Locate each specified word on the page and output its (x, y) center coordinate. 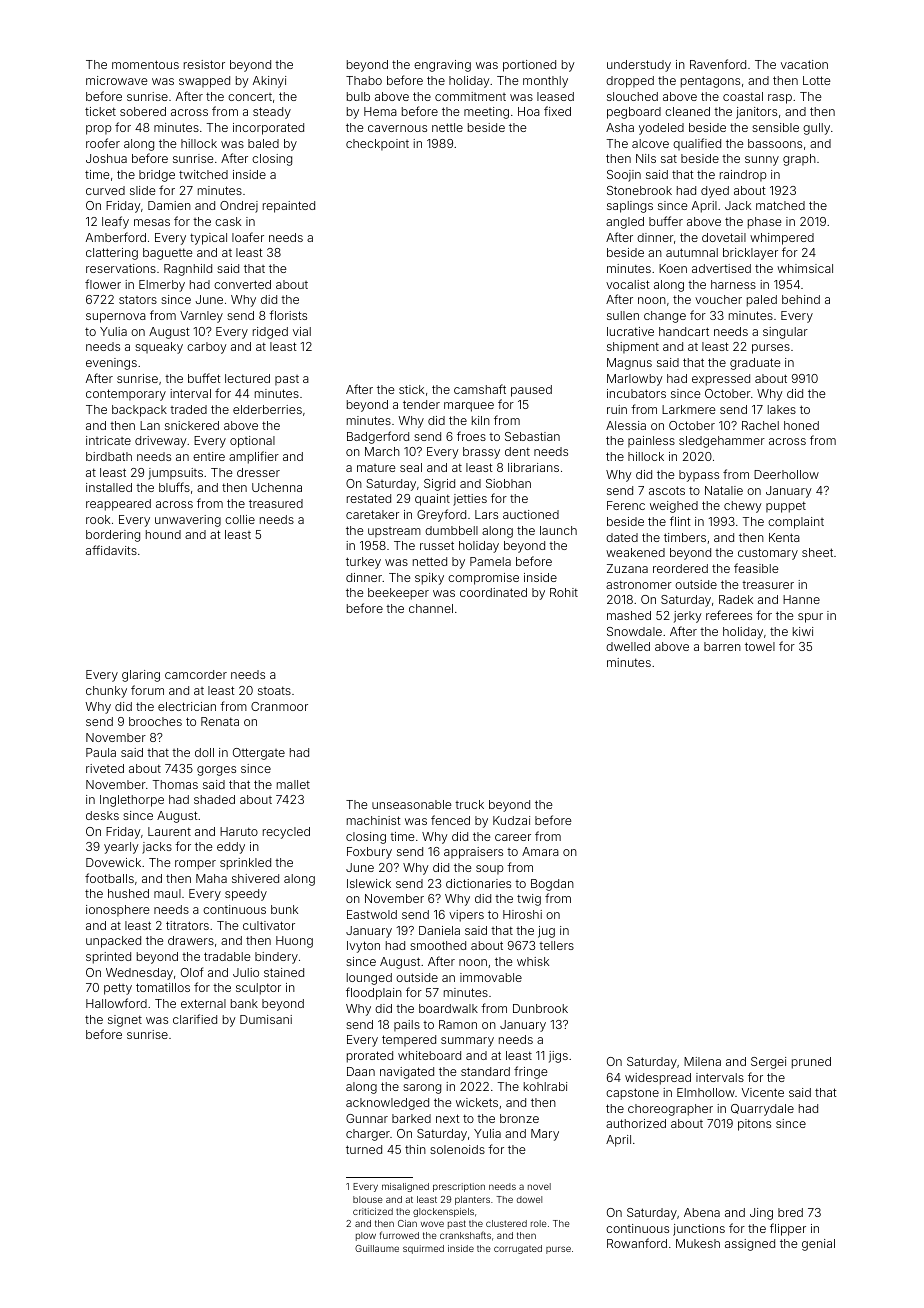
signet (125, 1021)
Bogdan (552, 885)
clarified (195, 1019)
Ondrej (239, 207)
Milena (702, 1061)
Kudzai (511, 820)
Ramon (458, 1024)
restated (369, 498)
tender (421, 404)
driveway (161, 442)
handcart (684, 331)
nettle (447, 127)
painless (651, 442)
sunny (762, 161)
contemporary (126, 395)
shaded (214, 799)
